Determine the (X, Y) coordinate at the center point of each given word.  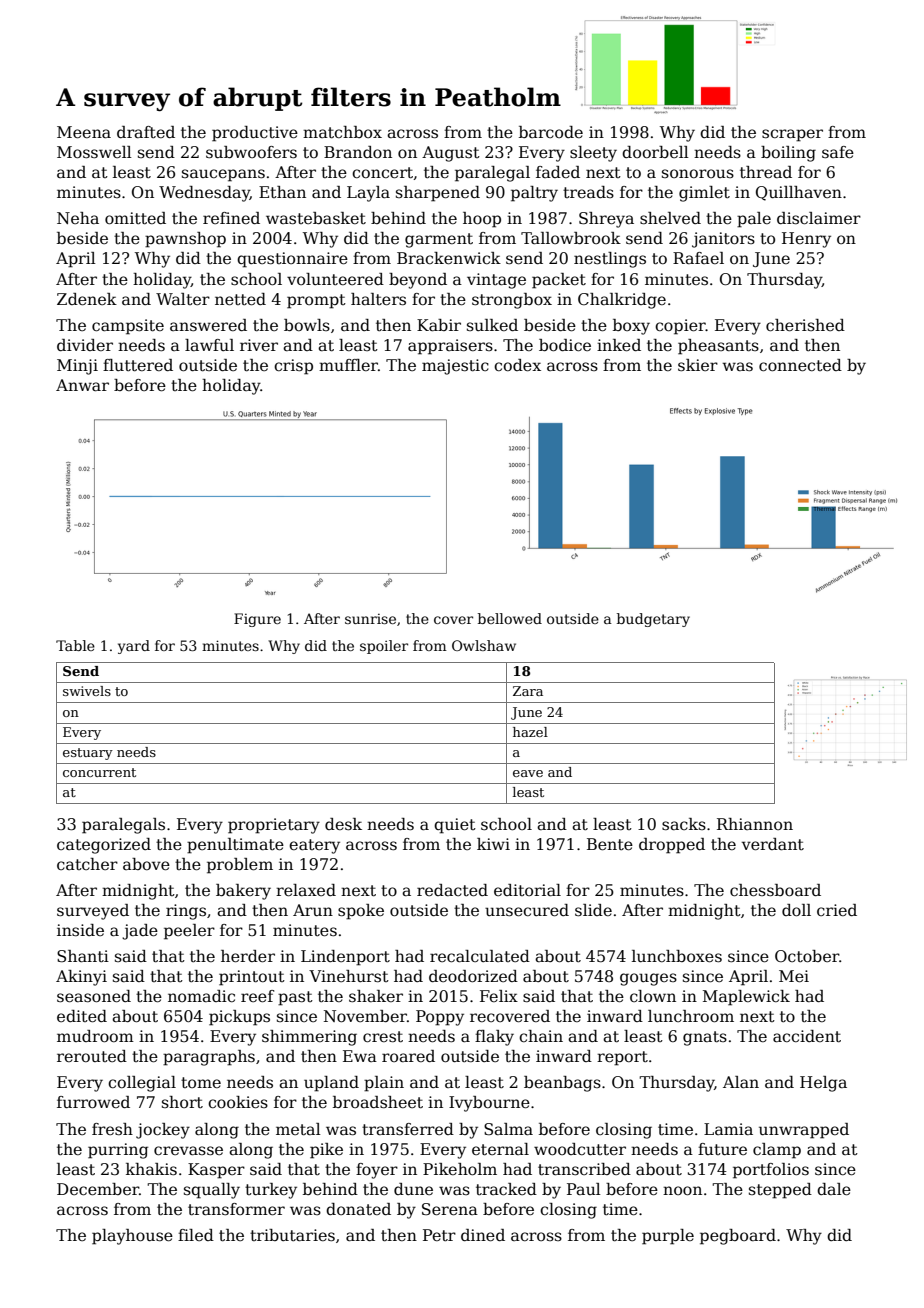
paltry (534, 194)
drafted (146, 132)
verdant (773, 844)
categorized (104, 846)
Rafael (698, 258)
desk (343, 824)
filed (196, 1235)
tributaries (292, 1235)
